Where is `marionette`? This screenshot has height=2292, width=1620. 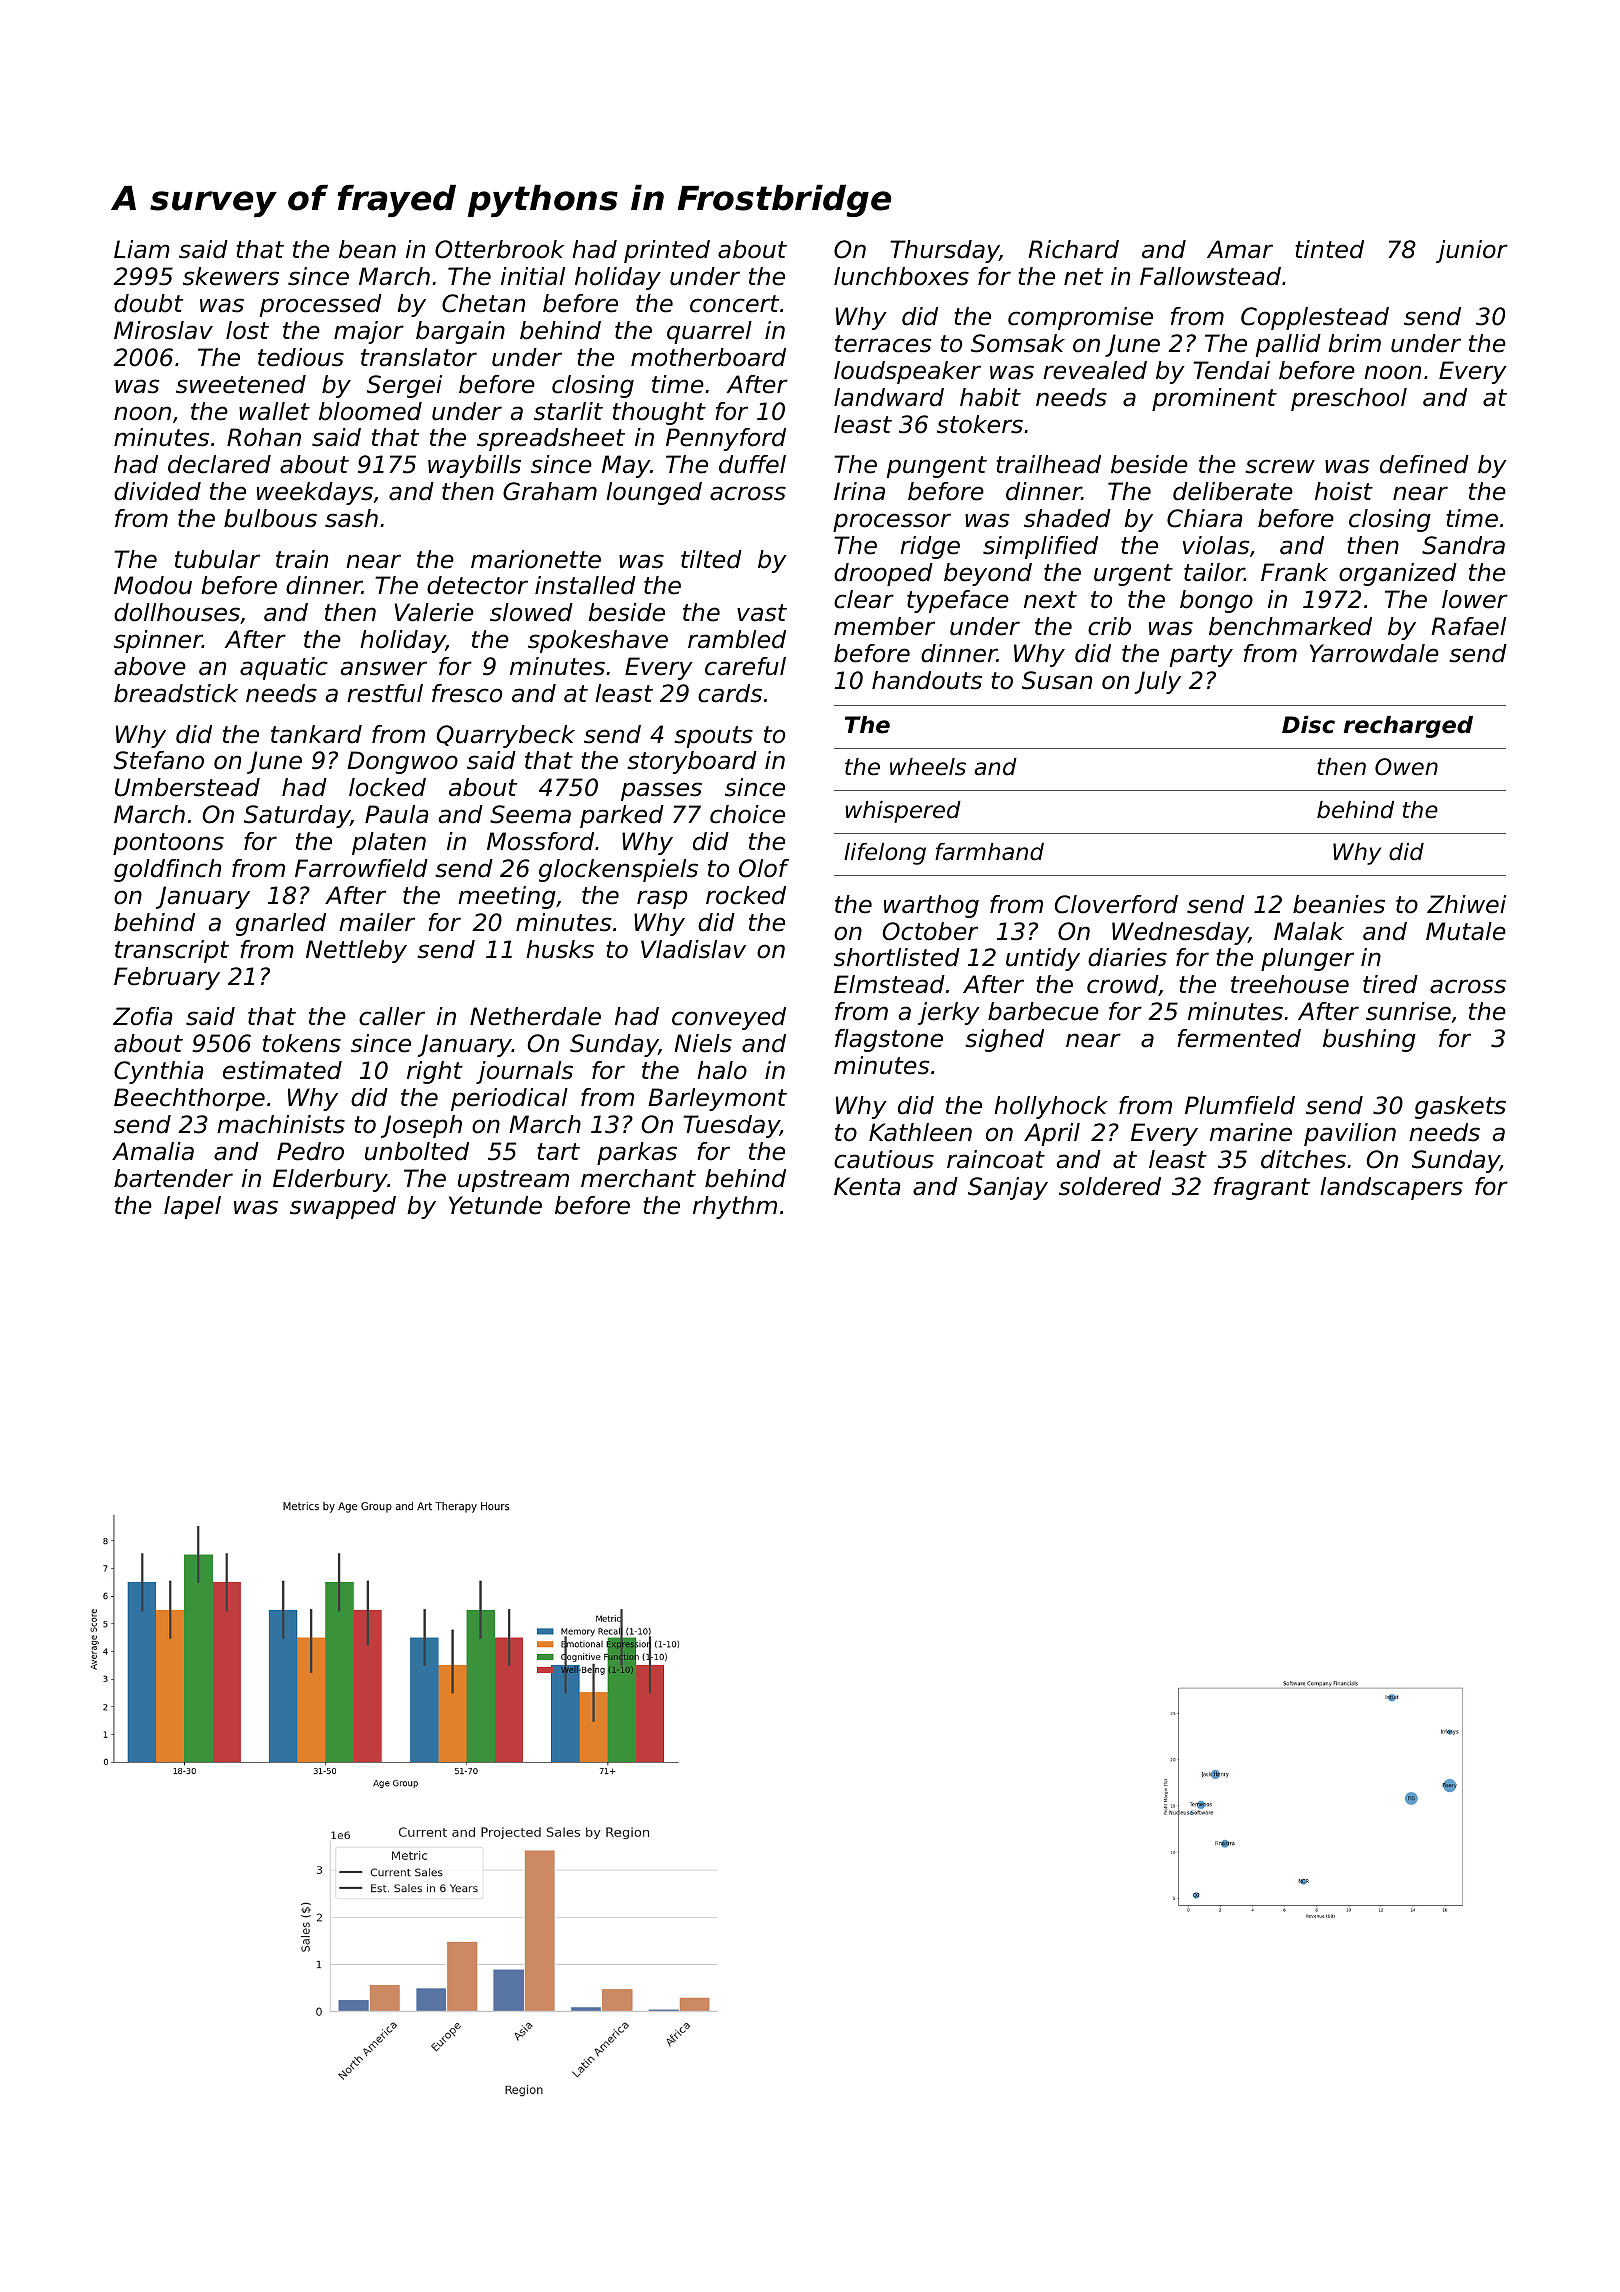 marionette is located at coordinates (536, 559).
